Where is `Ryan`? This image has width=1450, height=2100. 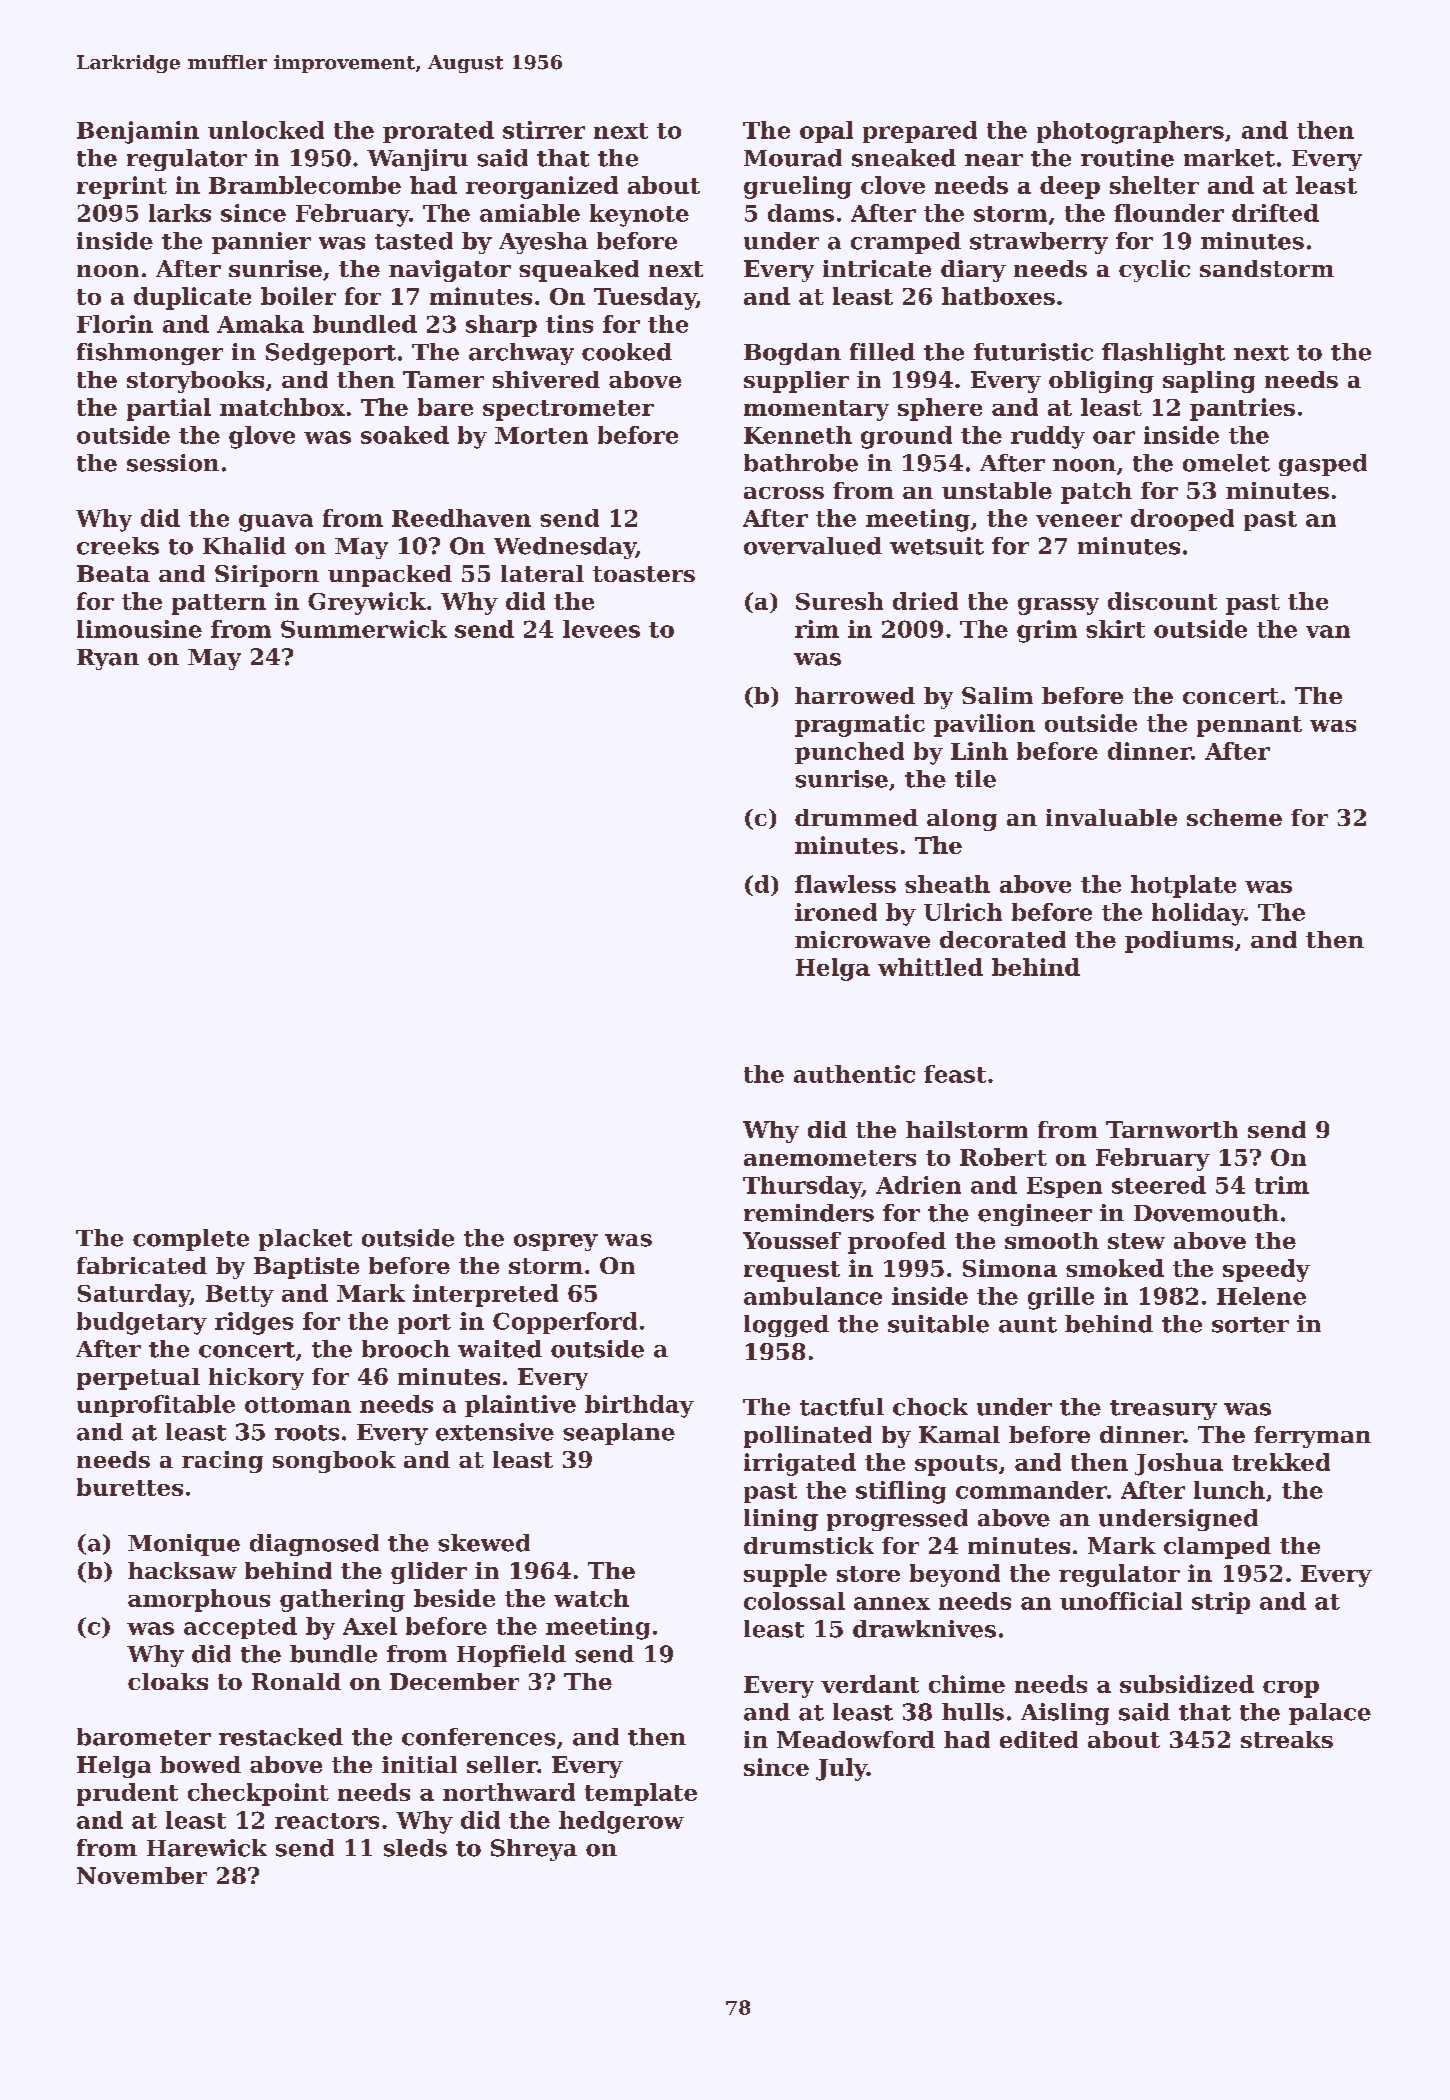
Ryan is located at coordinates (108, 659).
